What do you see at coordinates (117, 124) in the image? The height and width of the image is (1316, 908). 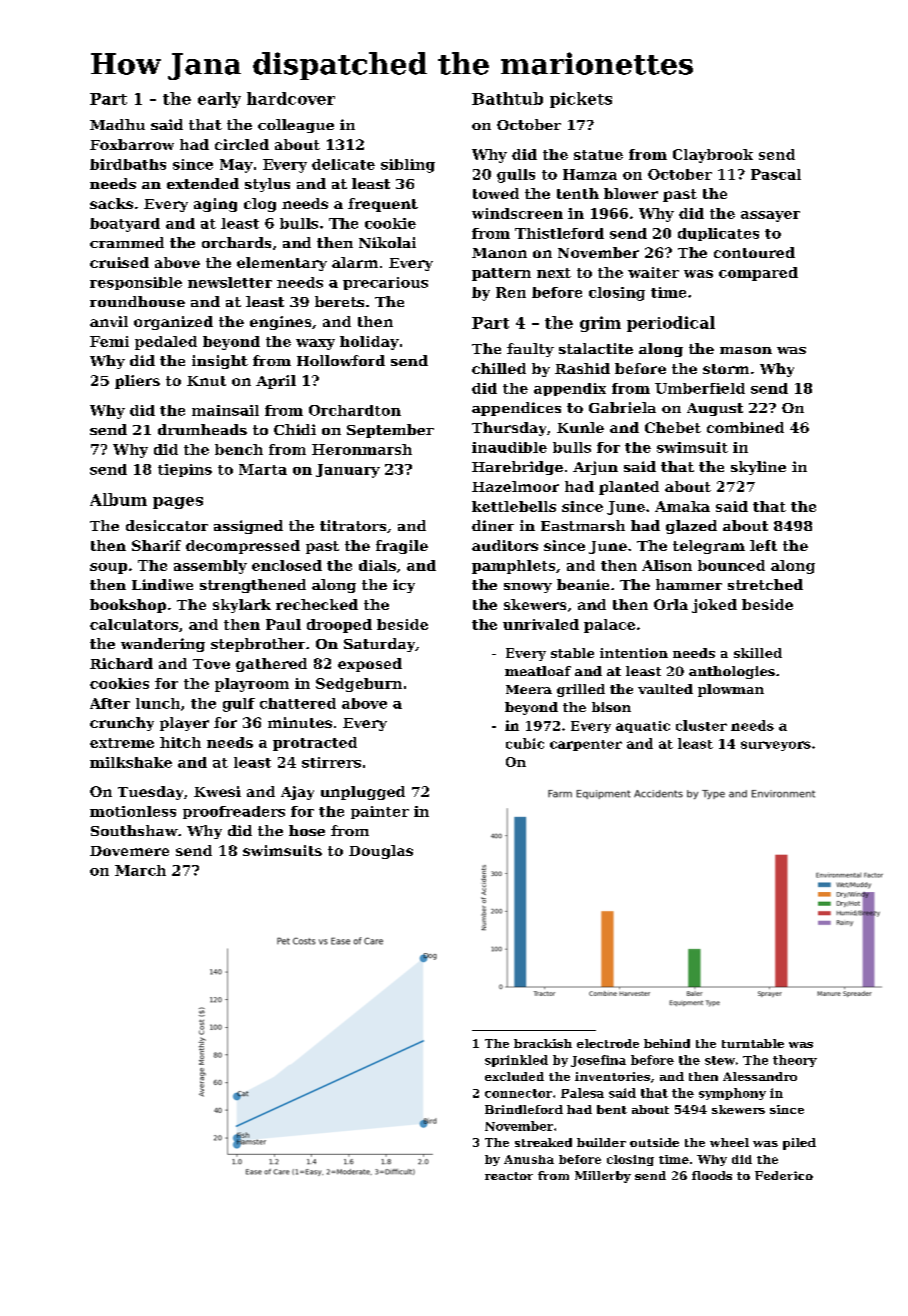 I see `Madhu` at bounding box center [117, 124].
